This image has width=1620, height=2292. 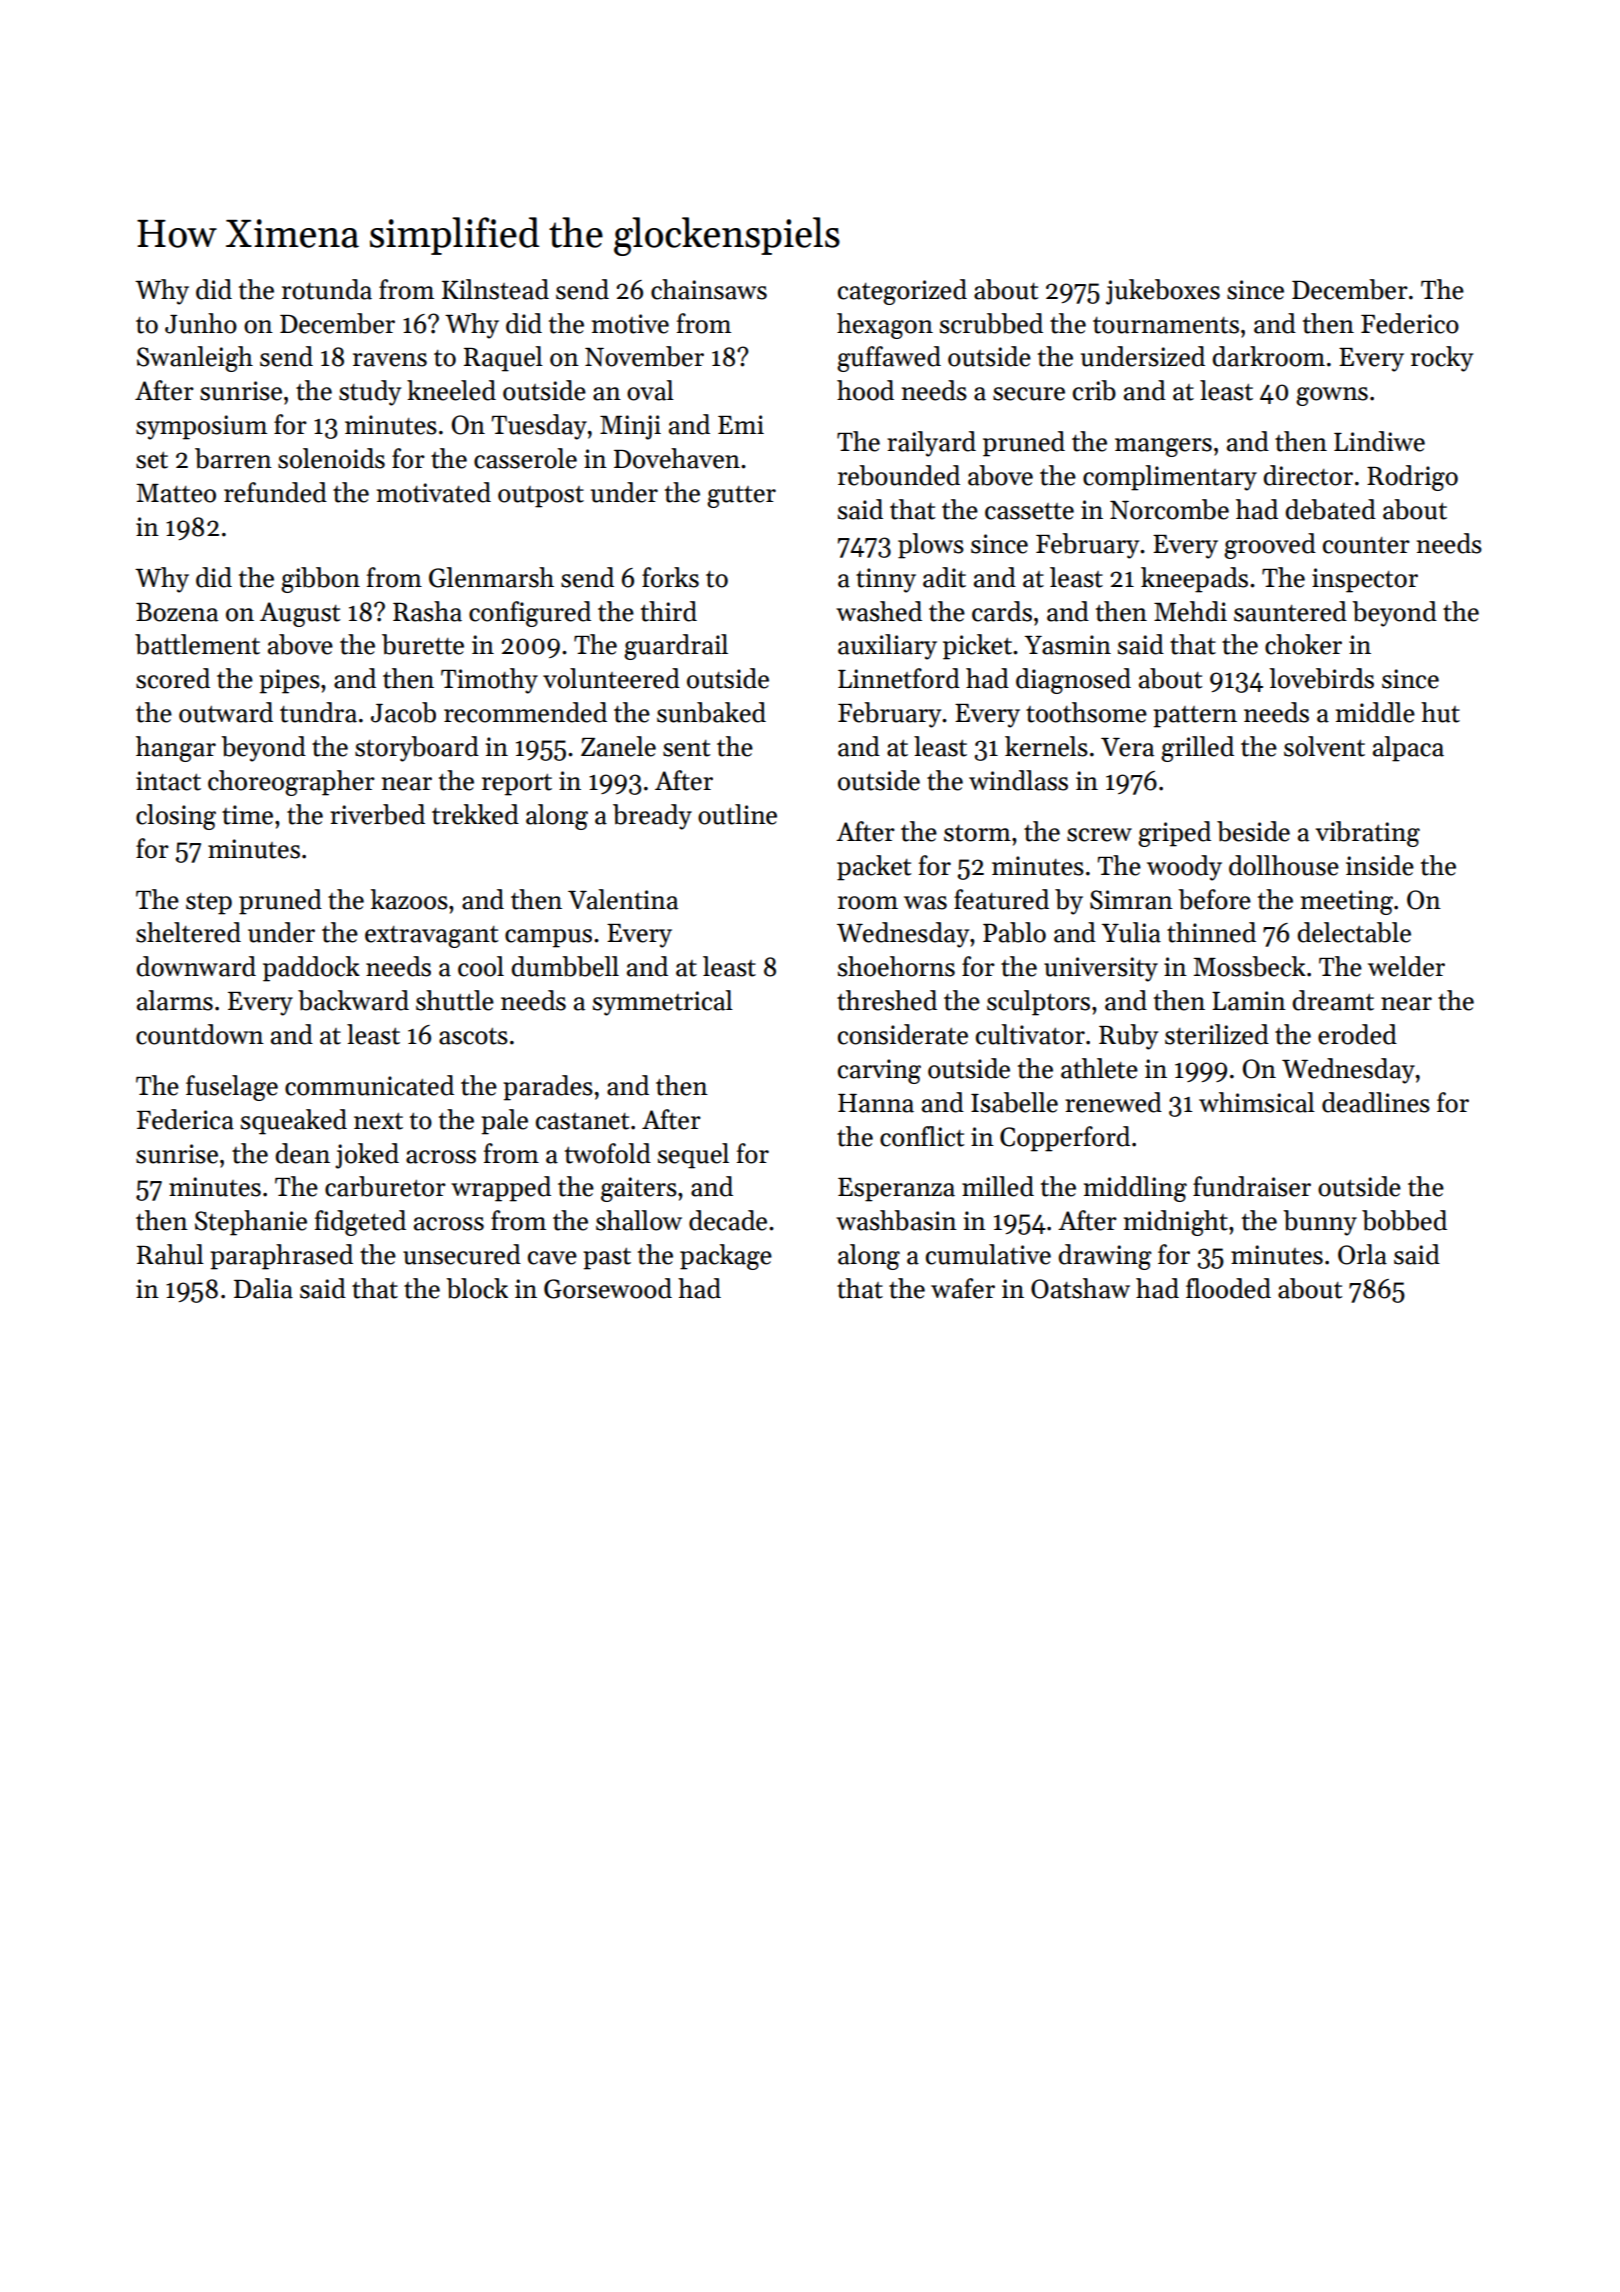 I want to click on dumbbell, so click(x=565, y=966).
